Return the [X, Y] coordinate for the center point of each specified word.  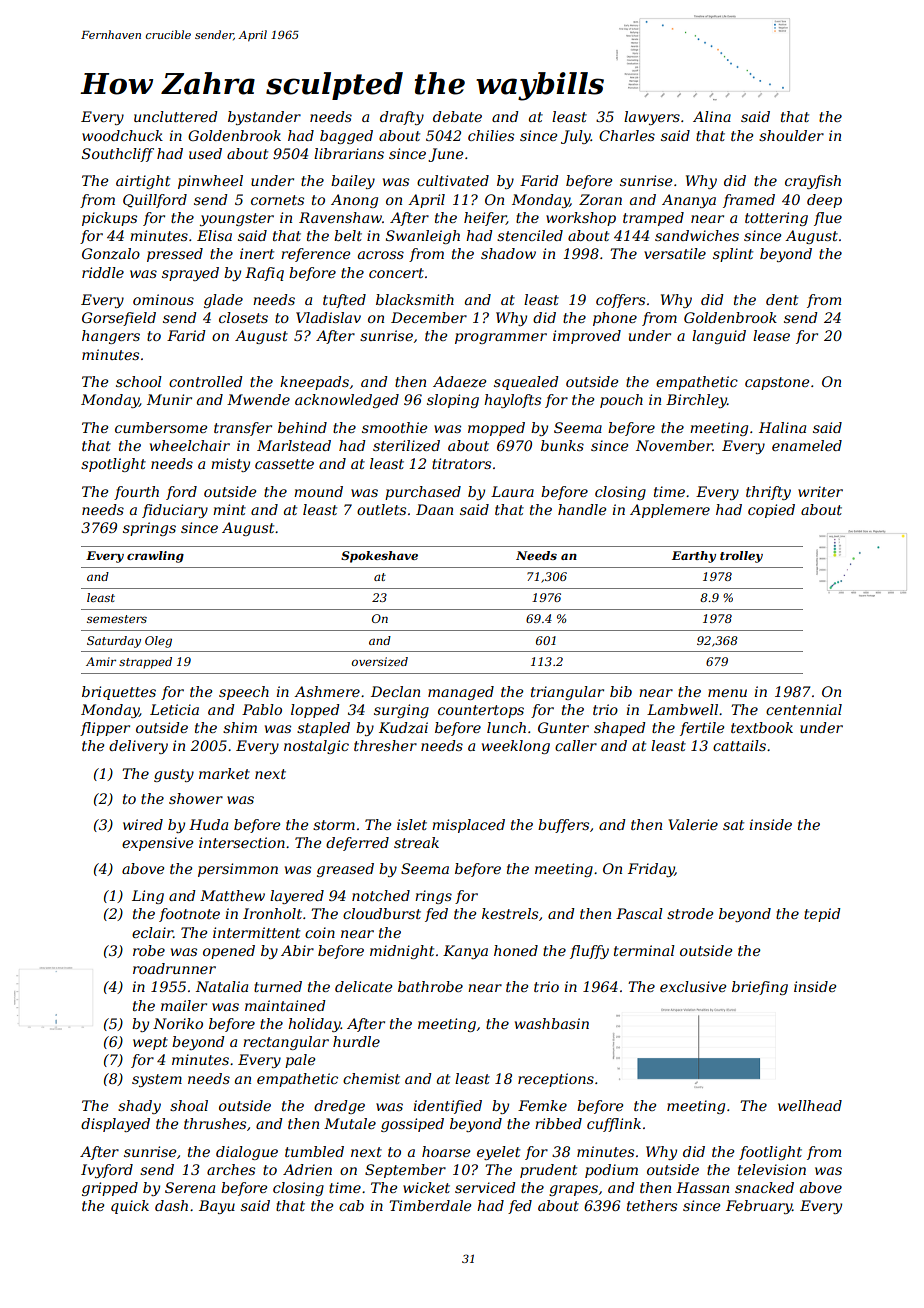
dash [171, 1205]
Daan [434, 509]
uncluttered [176, 116]
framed [749, 201]
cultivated [453, 180]
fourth [136, 493]
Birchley [696, 401]
